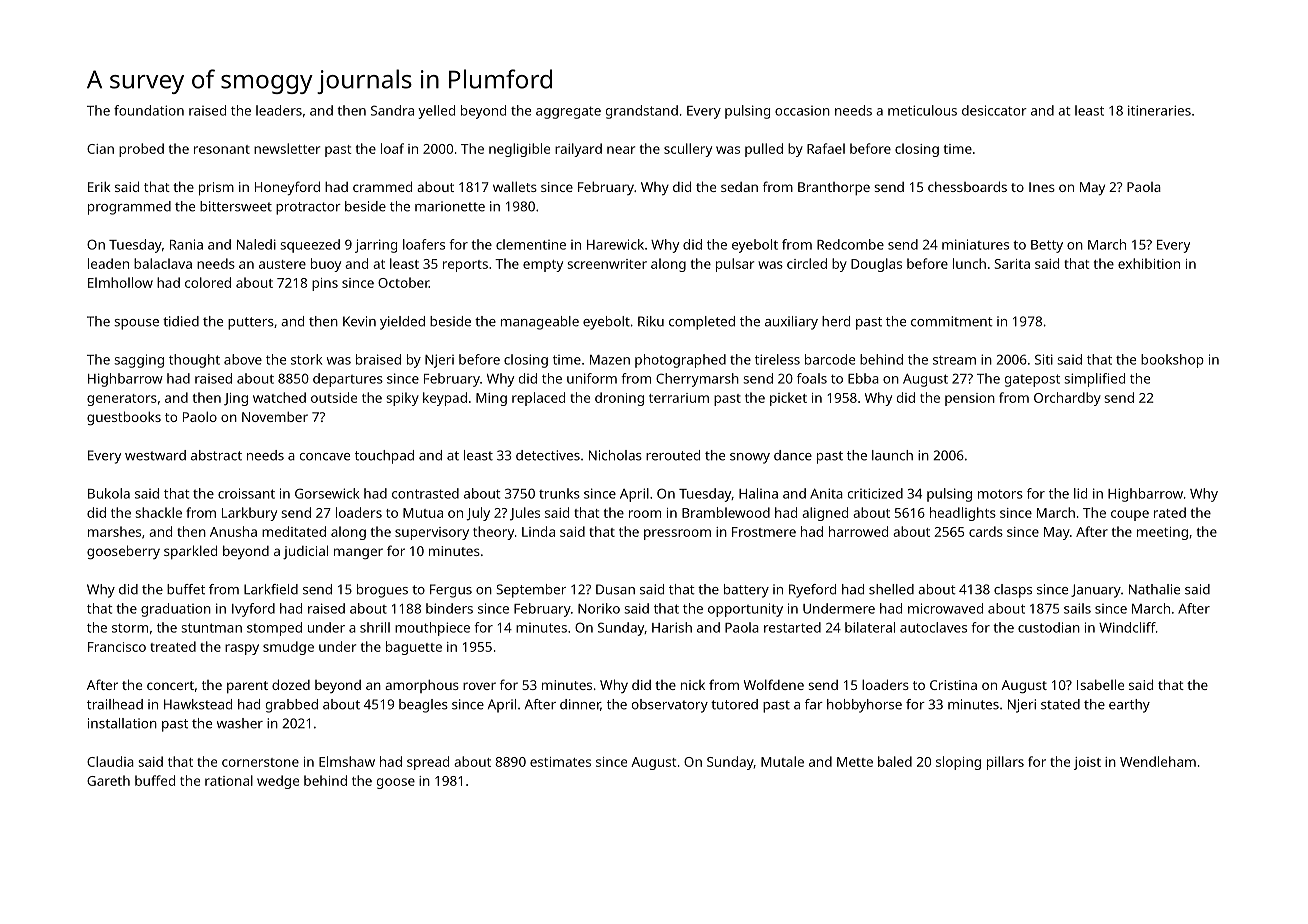 Image resolution: width=1308 pixels, height=924 pixels. Describe the element at coordinates (1149, 263) in the screenshot. I see `exhibition` at that location.
